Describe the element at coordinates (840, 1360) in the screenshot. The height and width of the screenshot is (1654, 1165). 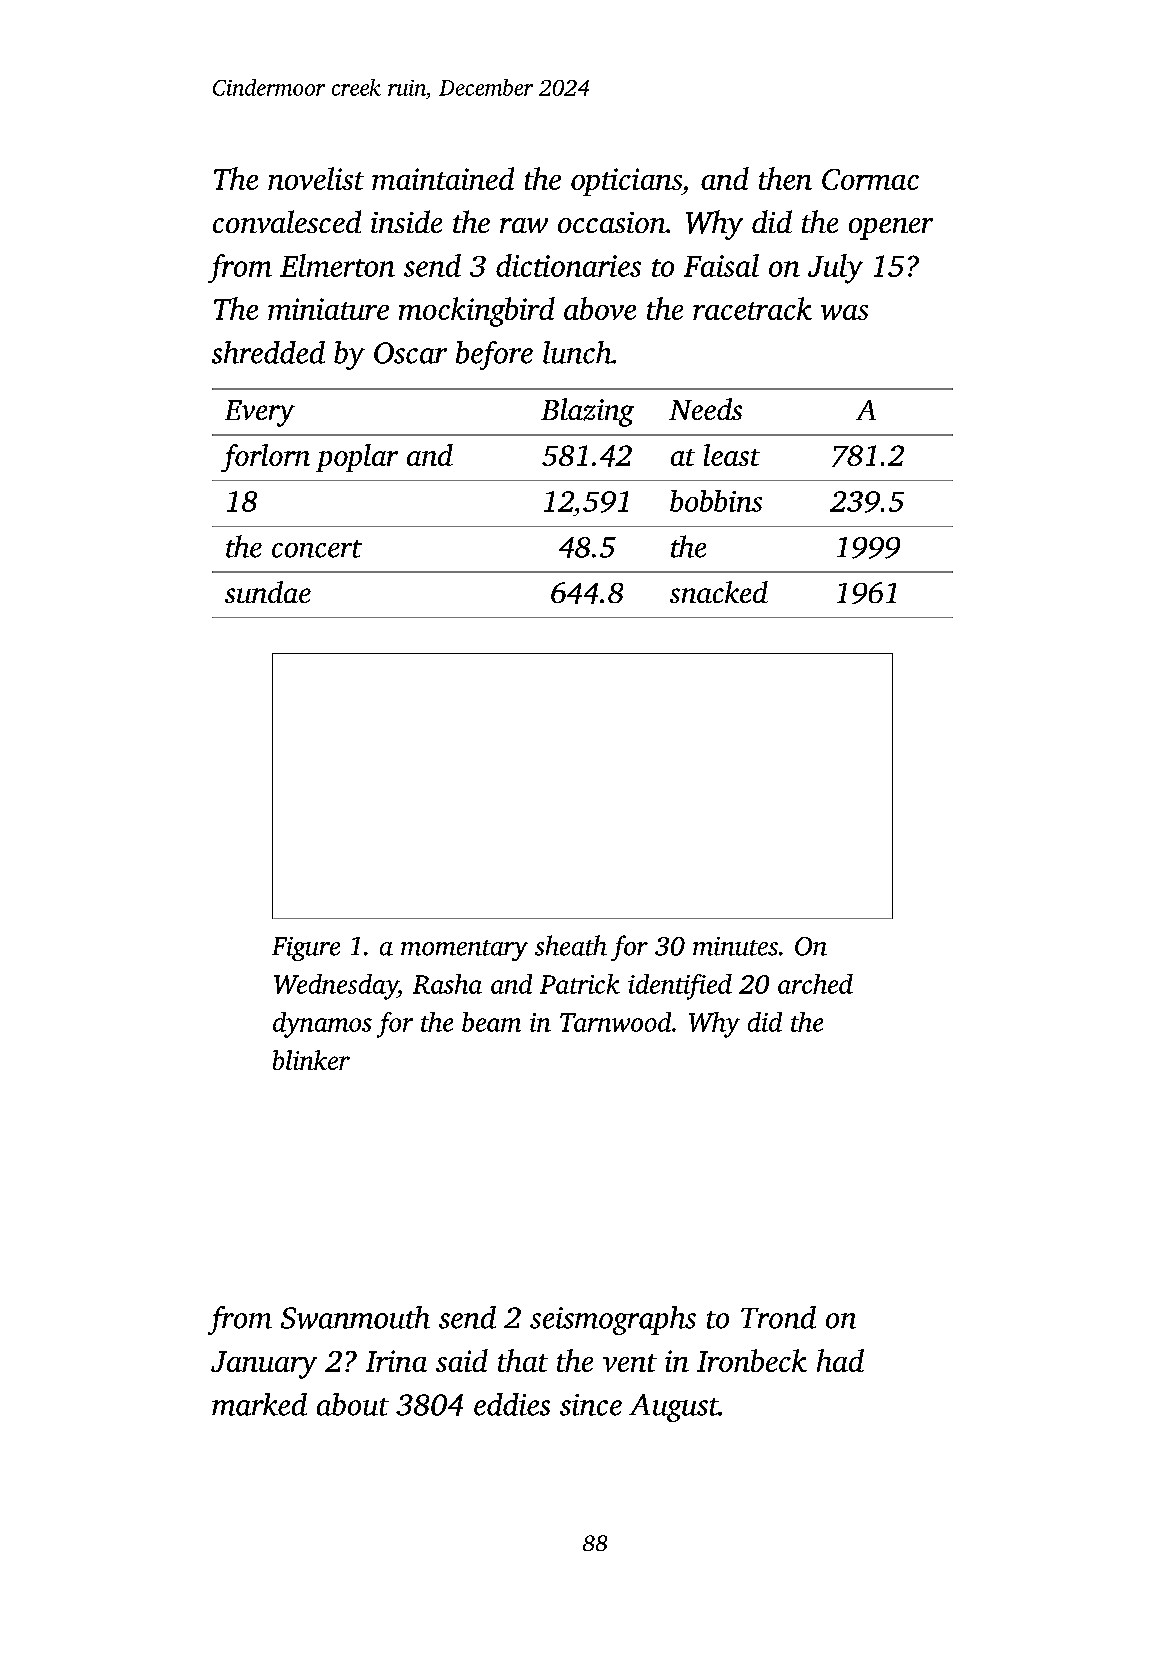
I see `had` at that location.
